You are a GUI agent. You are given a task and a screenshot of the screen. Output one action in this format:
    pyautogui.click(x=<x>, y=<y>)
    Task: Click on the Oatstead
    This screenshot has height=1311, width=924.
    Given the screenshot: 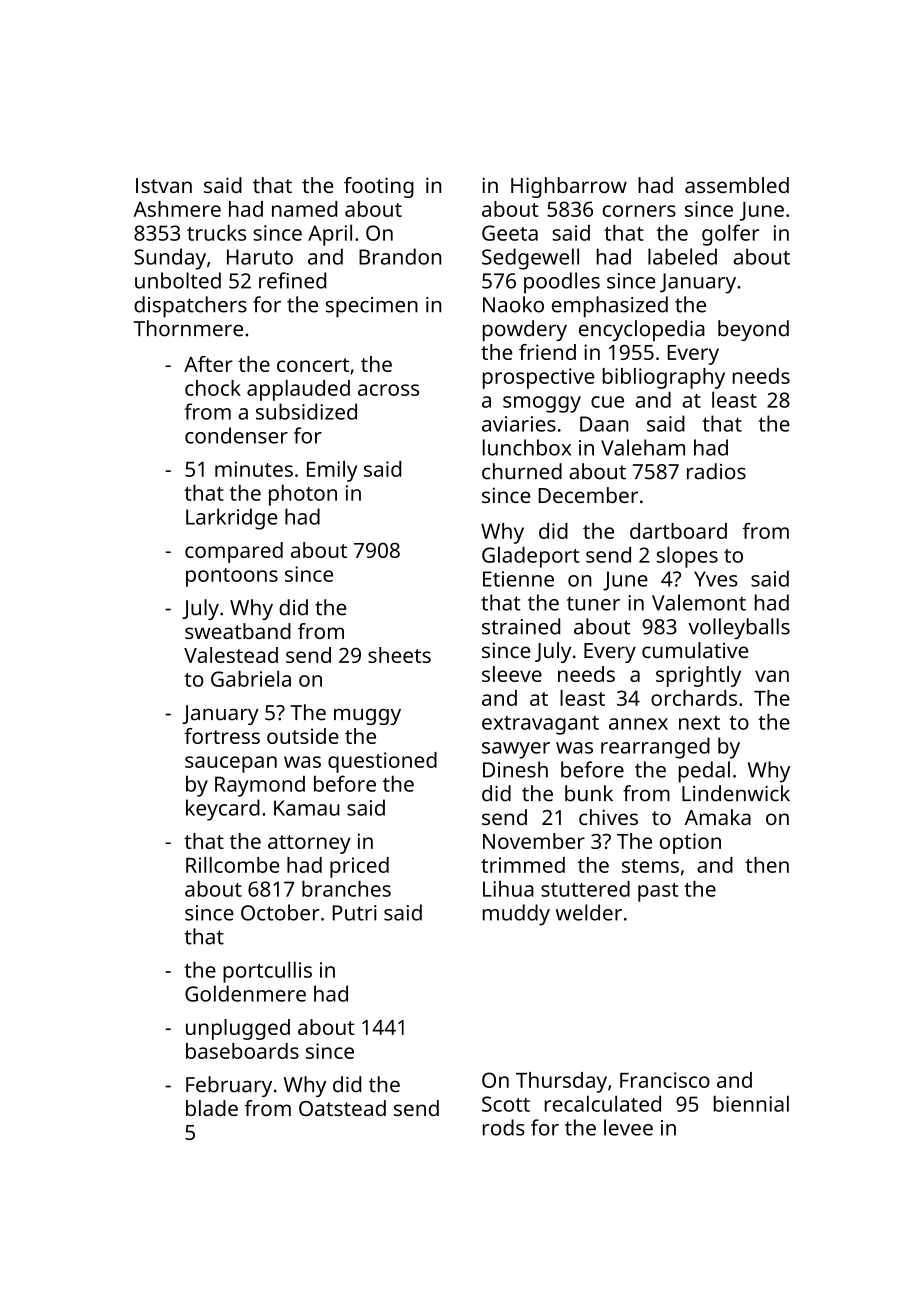 What is the action you would take?
    pyautogui.click(x=342, y=1108)
